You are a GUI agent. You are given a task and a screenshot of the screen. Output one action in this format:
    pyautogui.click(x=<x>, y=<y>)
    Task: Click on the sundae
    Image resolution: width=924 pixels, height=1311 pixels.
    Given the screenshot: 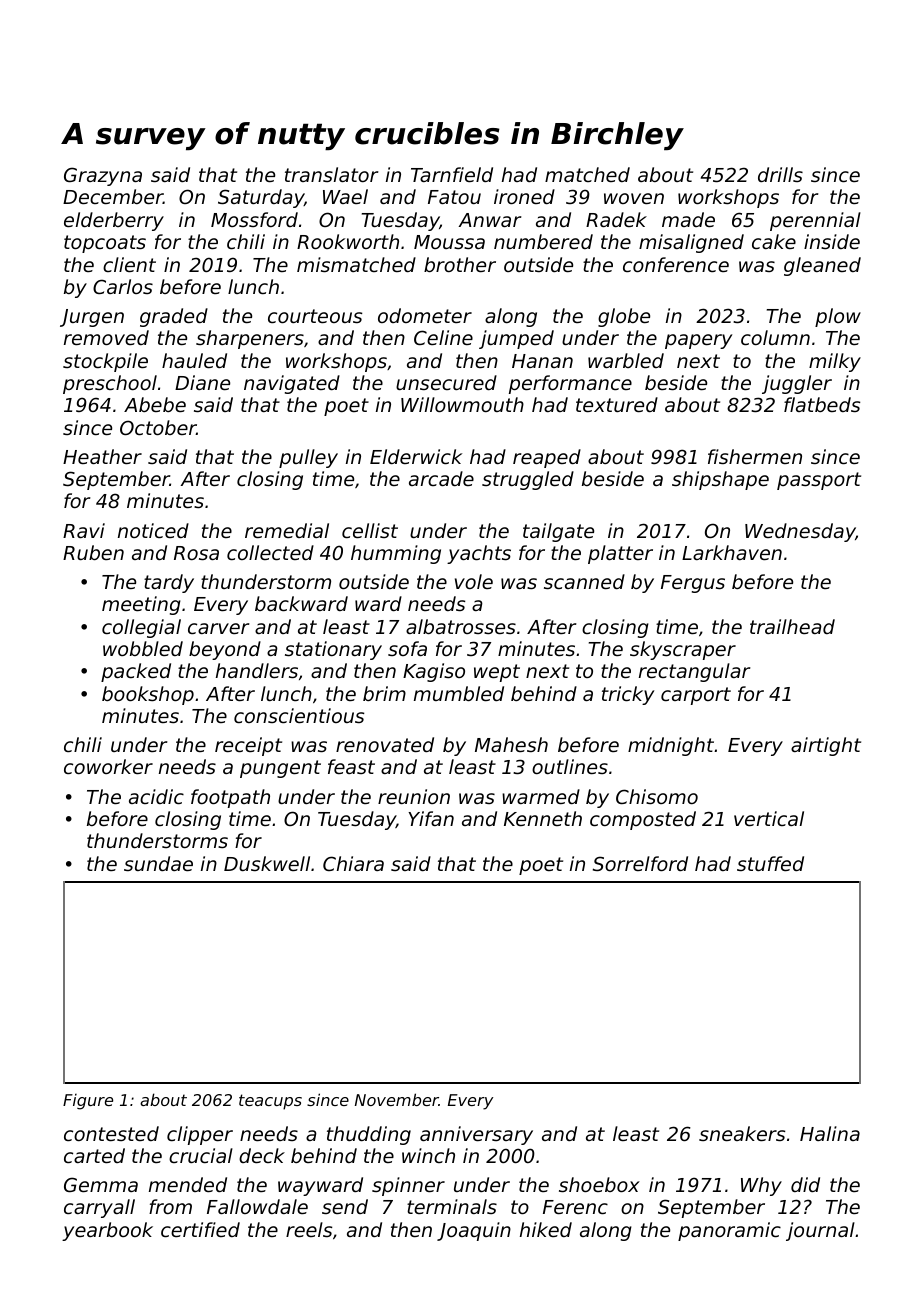 What is the action you would take?
    pyautogui.click(x=158, y=863)
